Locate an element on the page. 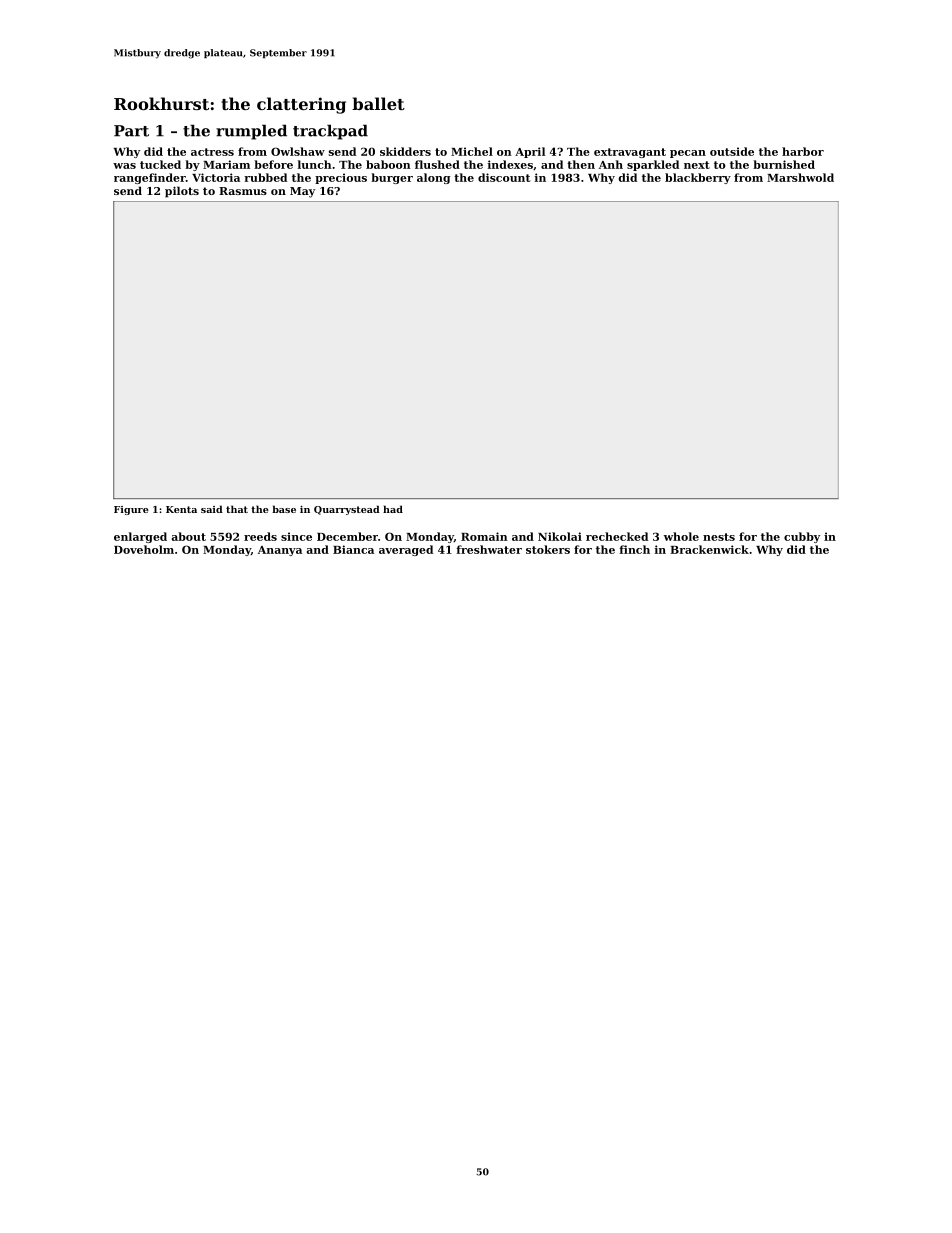 Image resolution: width=952 pixels, height=1233 pixels. next is located at coordinates (697, 165).
